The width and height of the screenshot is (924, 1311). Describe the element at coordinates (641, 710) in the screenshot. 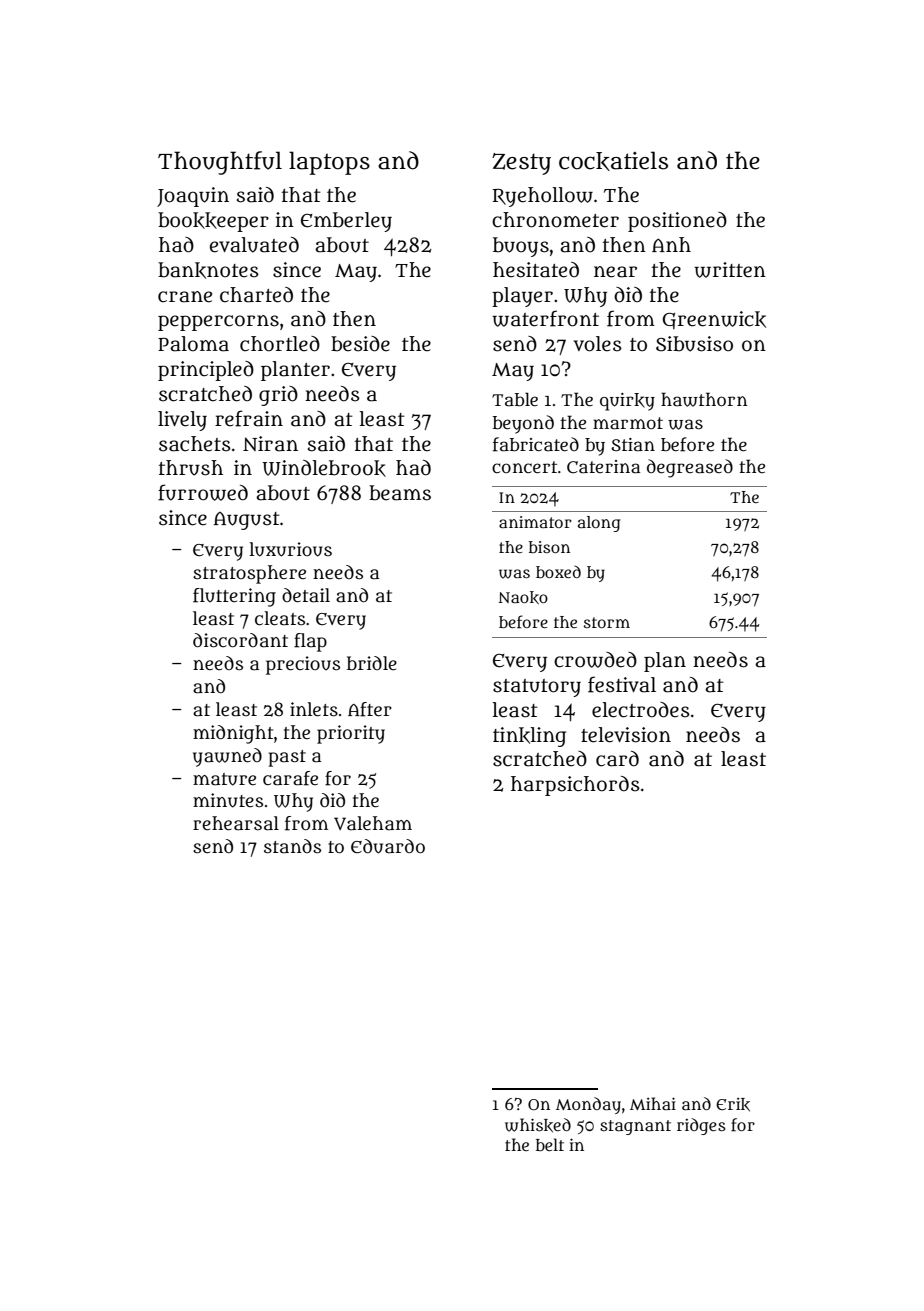

I see `electrodes` at that location.
